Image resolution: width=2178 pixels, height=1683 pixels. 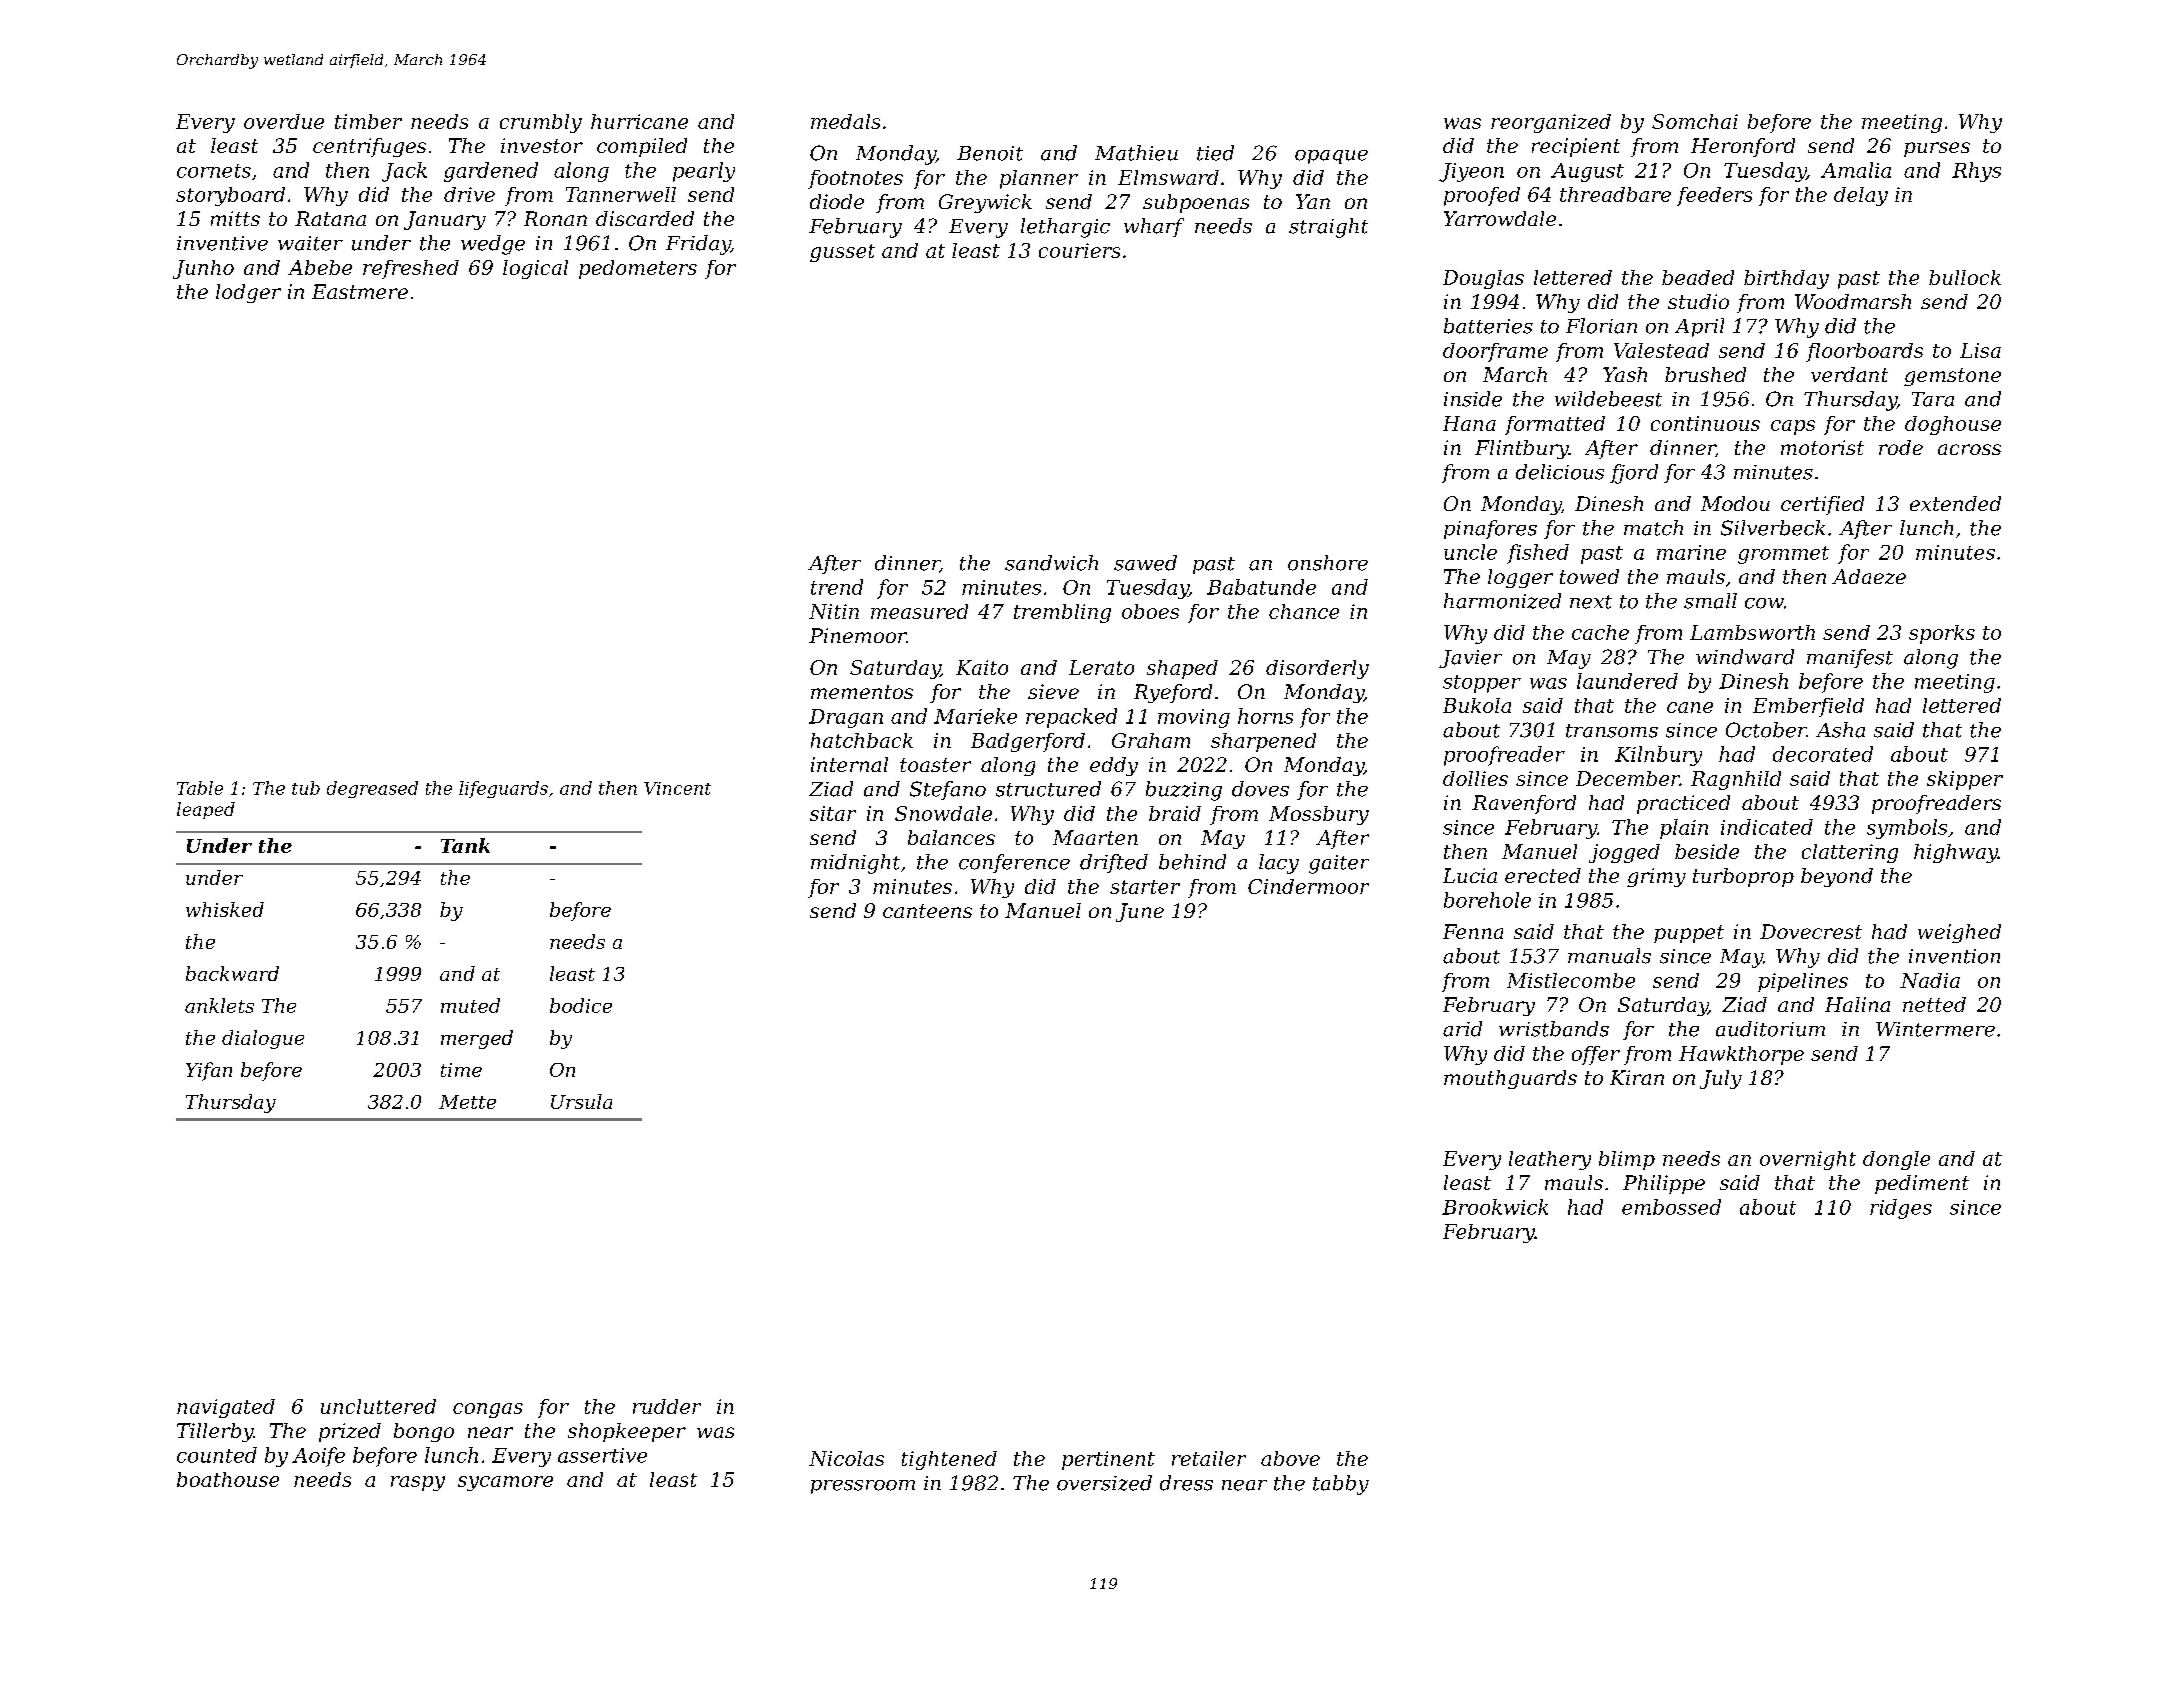 What do you see at coordinates (833, 813) in the screenshot?
I see `sitar` at bounding box center [833, 813].
